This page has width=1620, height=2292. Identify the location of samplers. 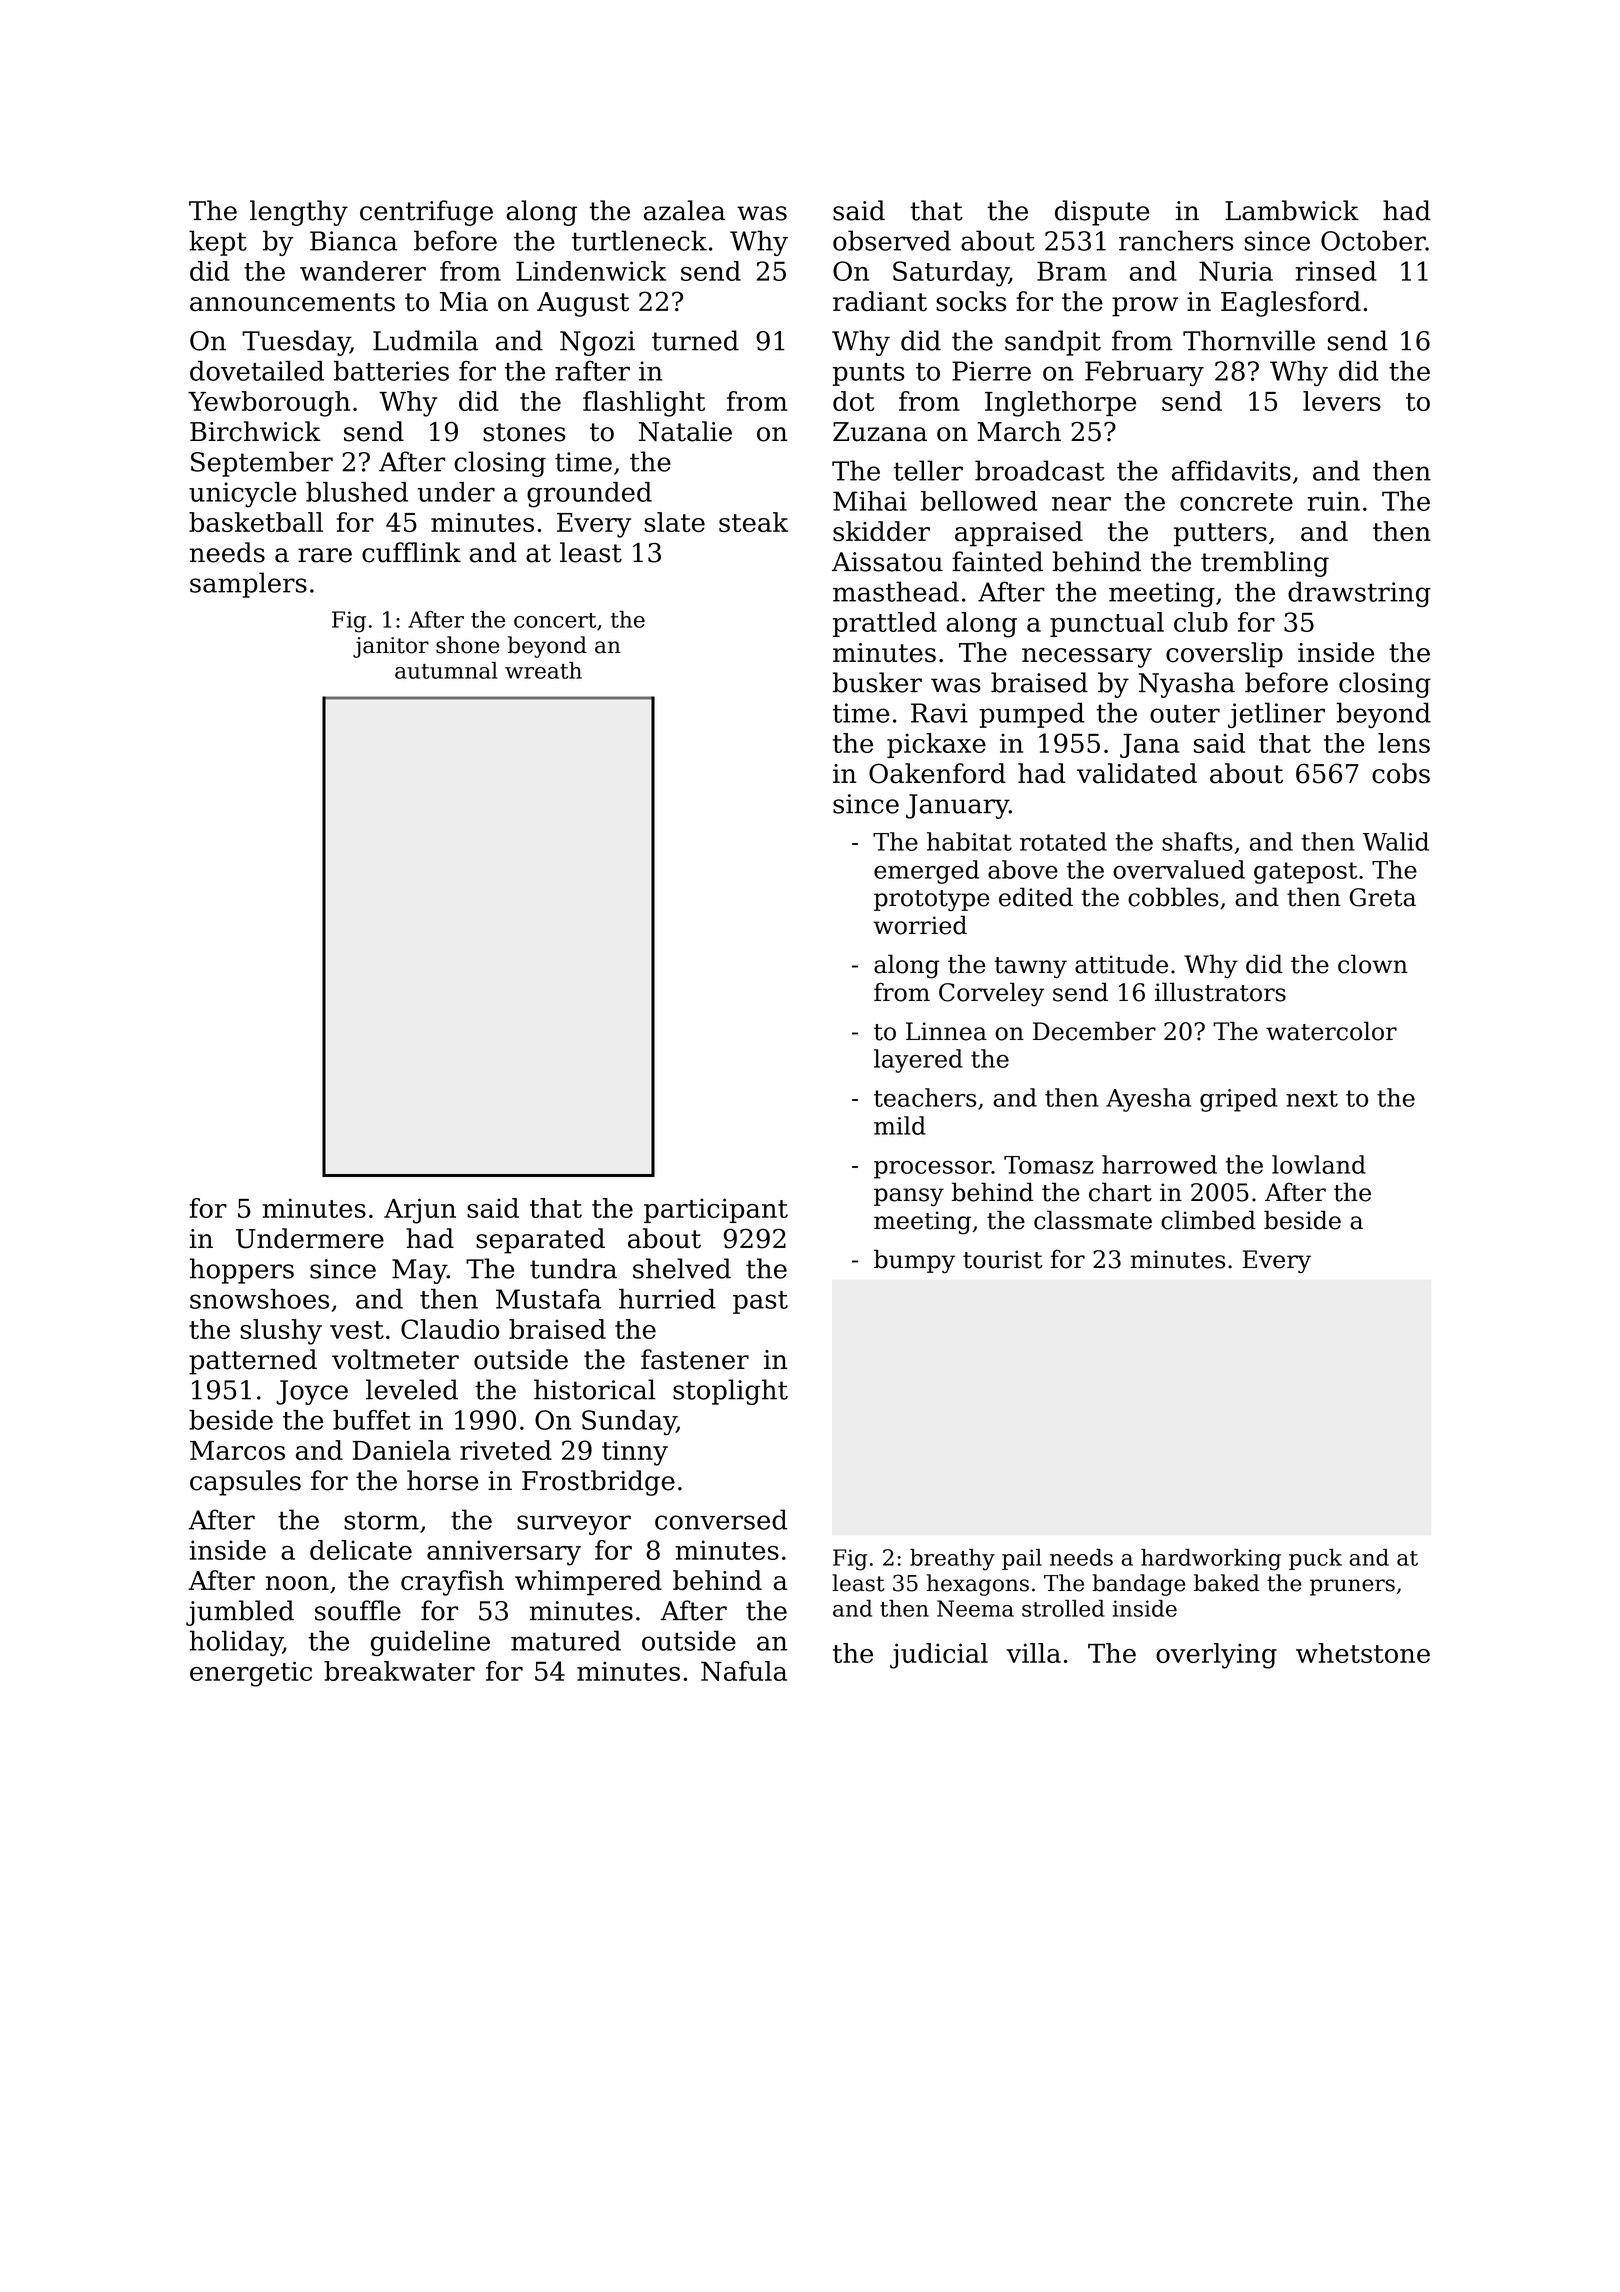
(248, 585).
